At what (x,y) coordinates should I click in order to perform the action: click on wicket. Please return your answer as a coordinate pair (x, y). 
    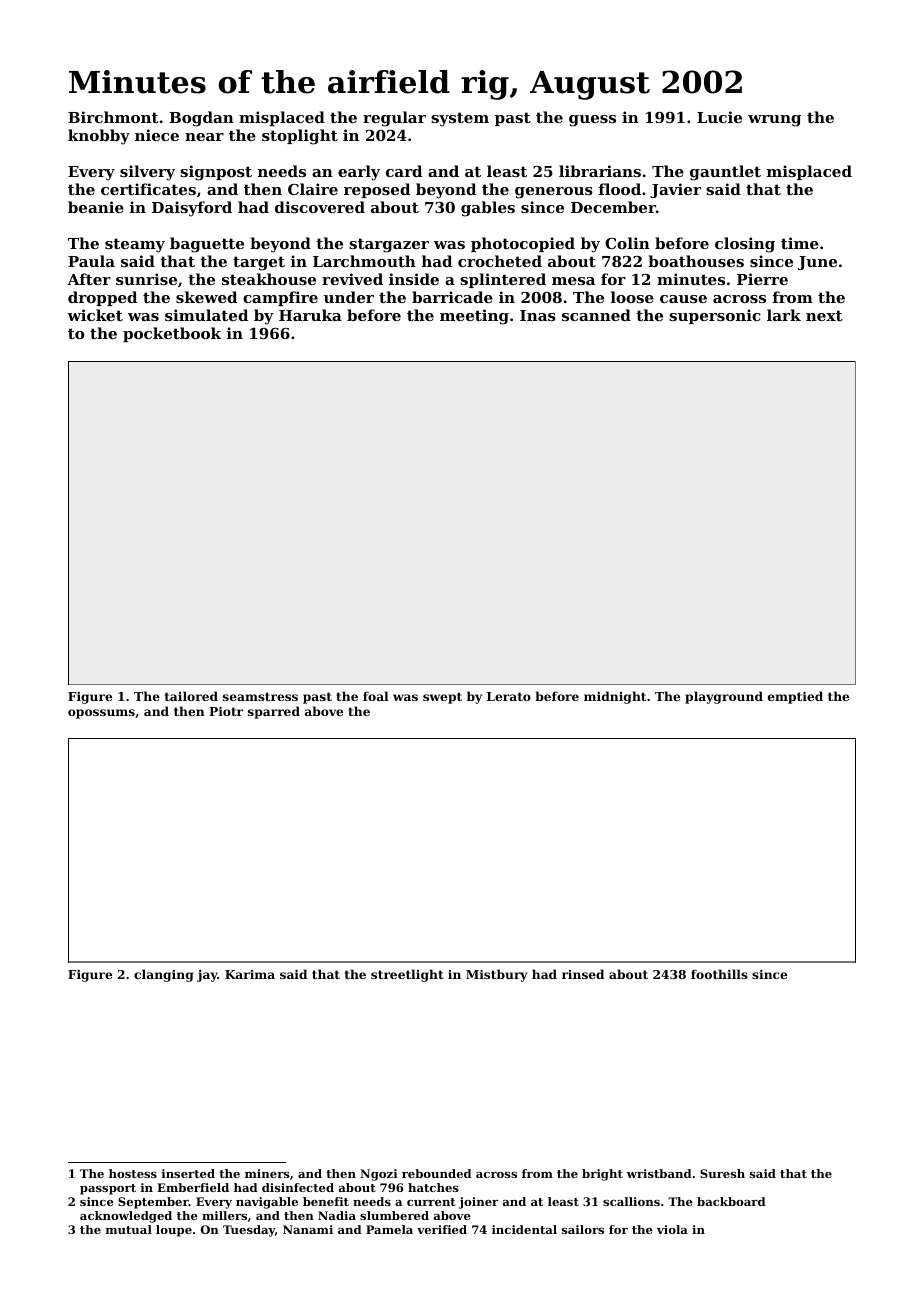
    Looking at the image, I should click on (95, 315).
